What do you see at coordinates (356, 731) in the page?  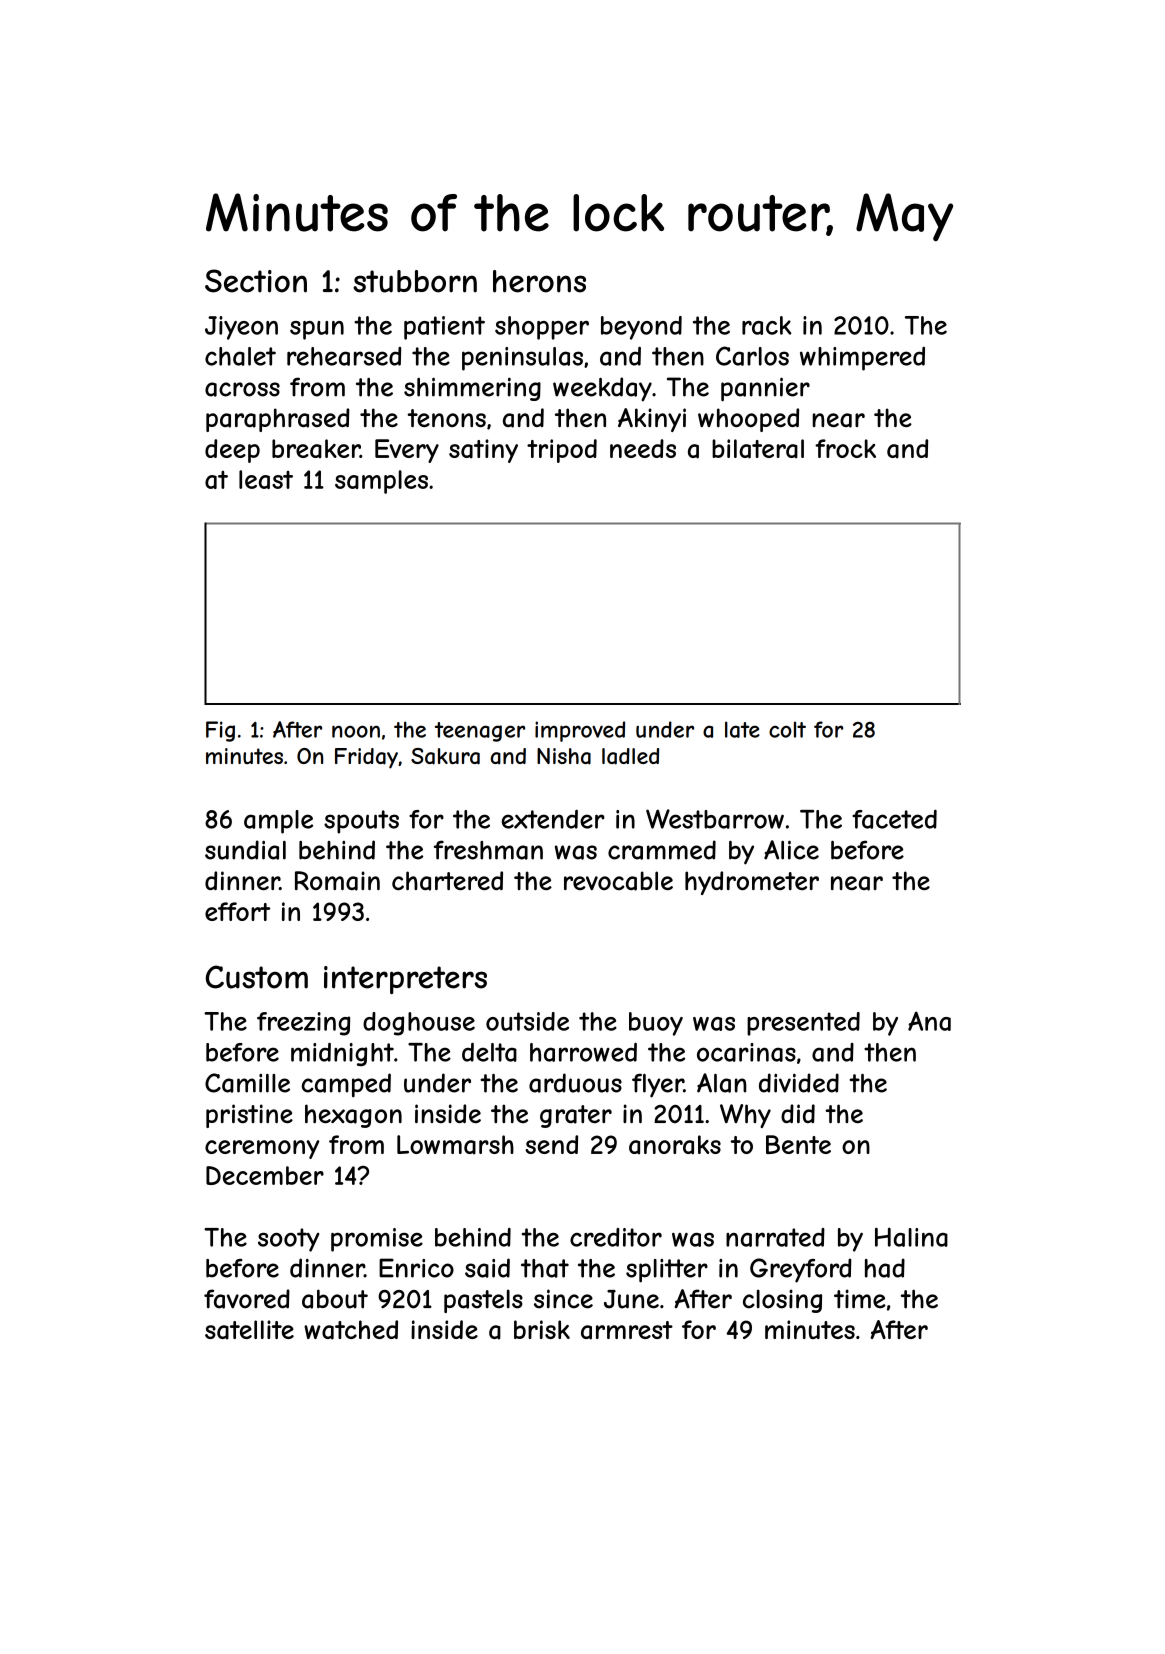 I see `noon` at bounding box center [356, 731].
